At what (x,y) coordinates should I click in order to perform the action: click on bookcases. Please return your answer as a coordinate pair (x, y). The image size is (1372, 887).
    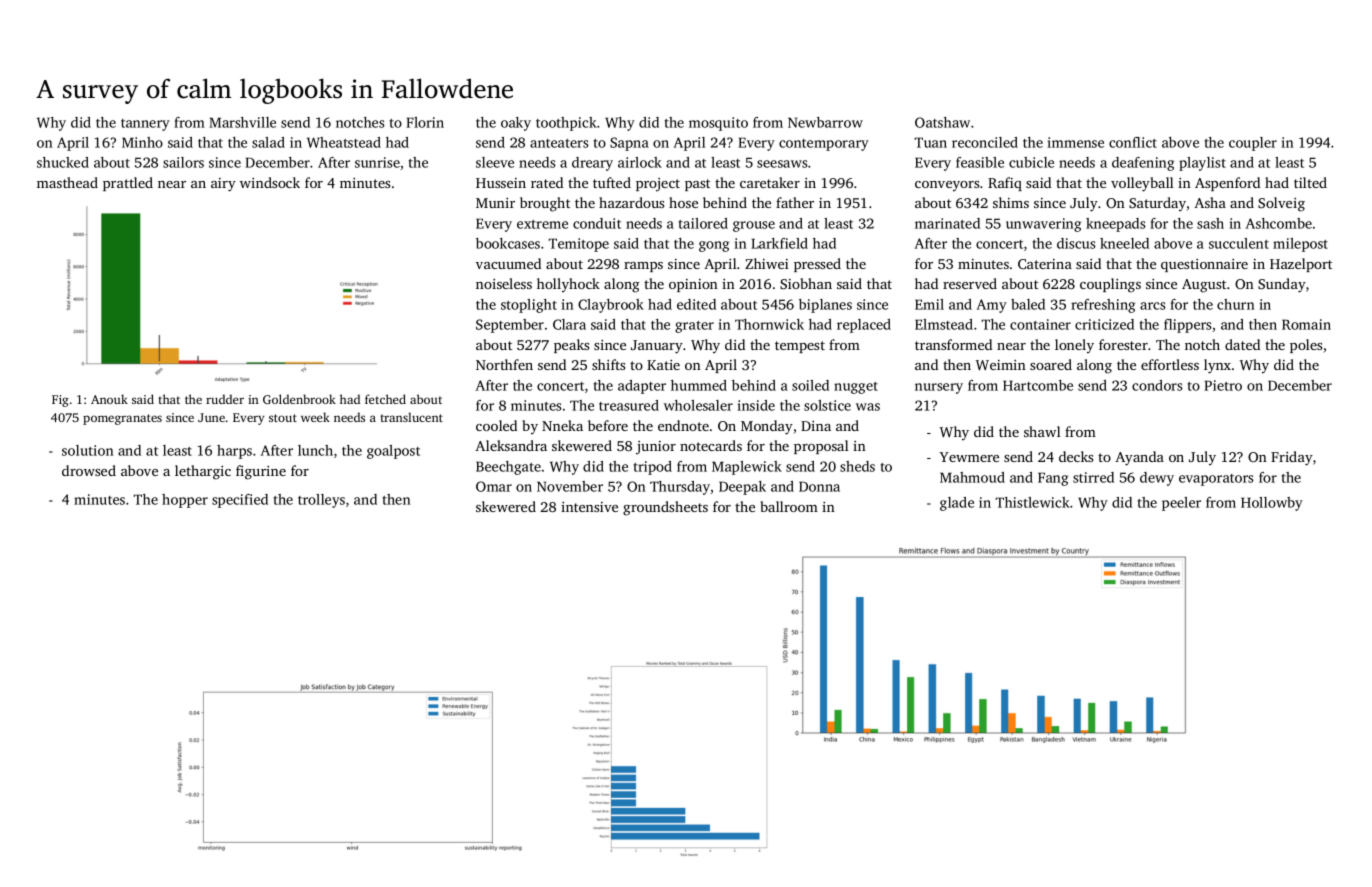
    Looking at the image, I should click on (508, 243).
